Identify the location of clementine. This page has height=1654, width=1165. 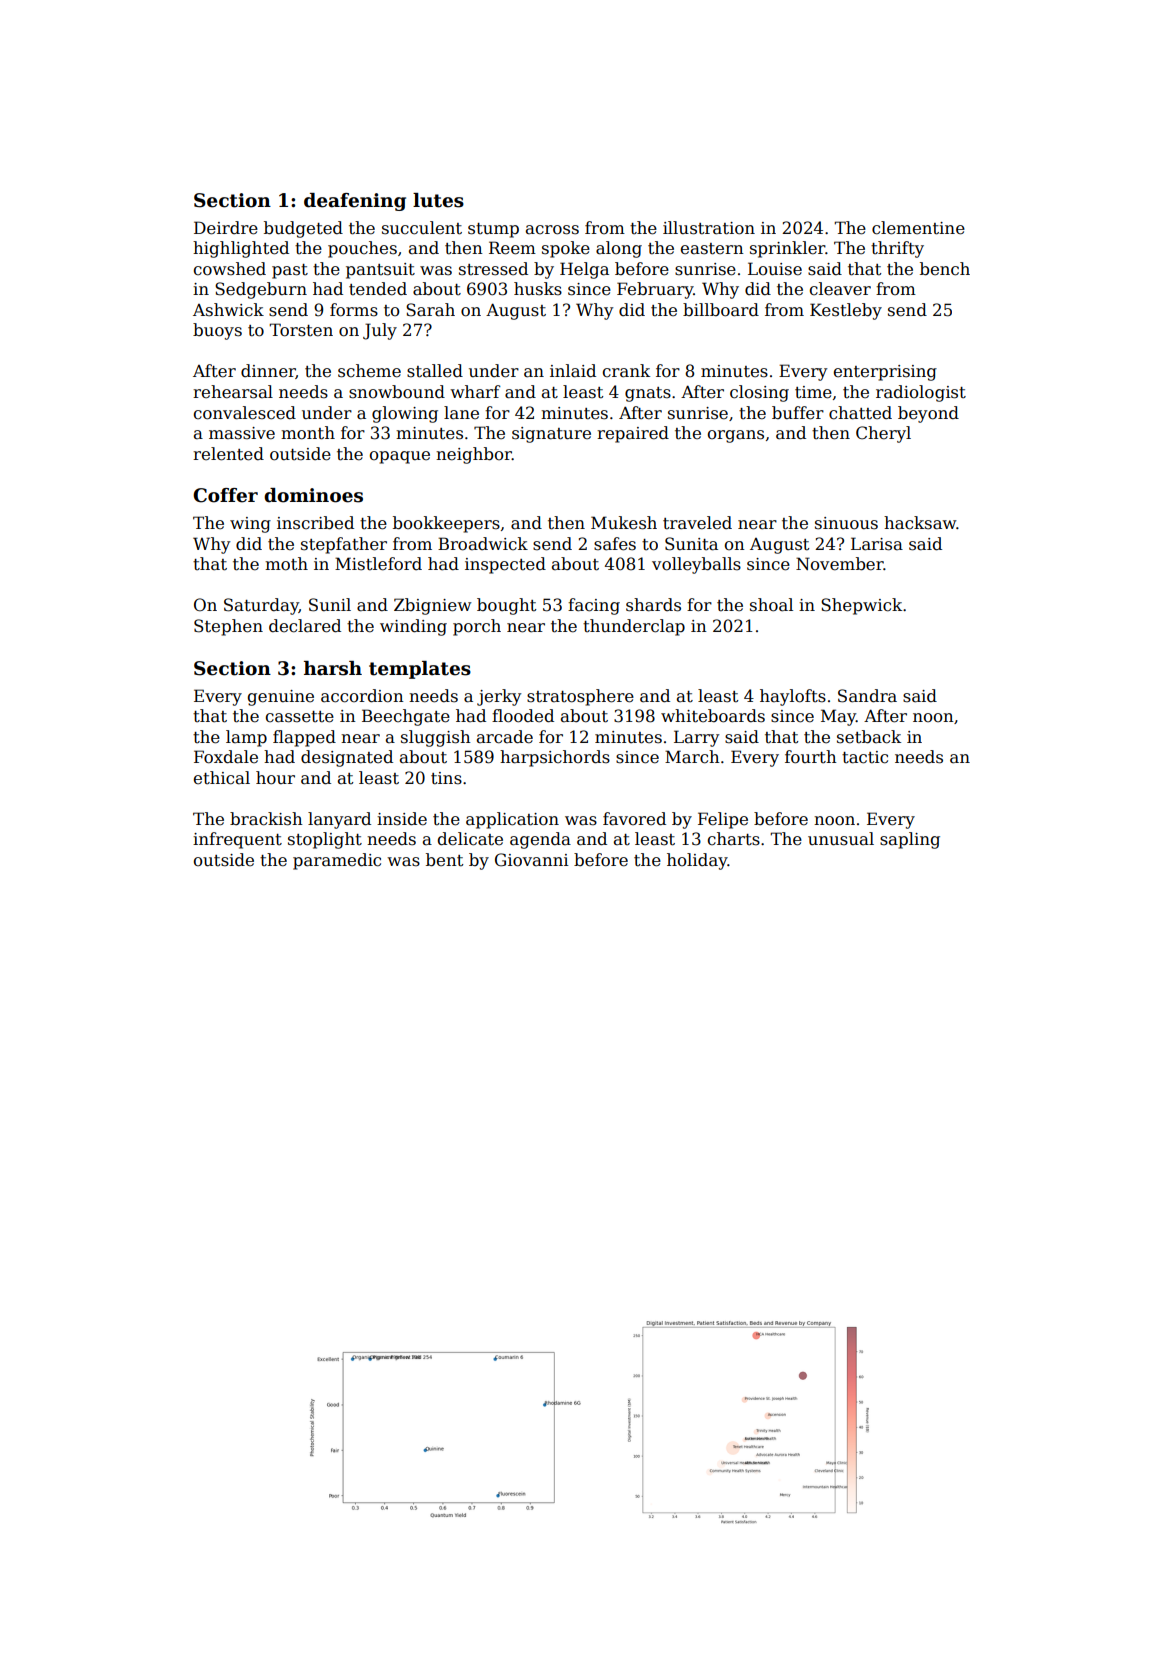
(918, 228).
